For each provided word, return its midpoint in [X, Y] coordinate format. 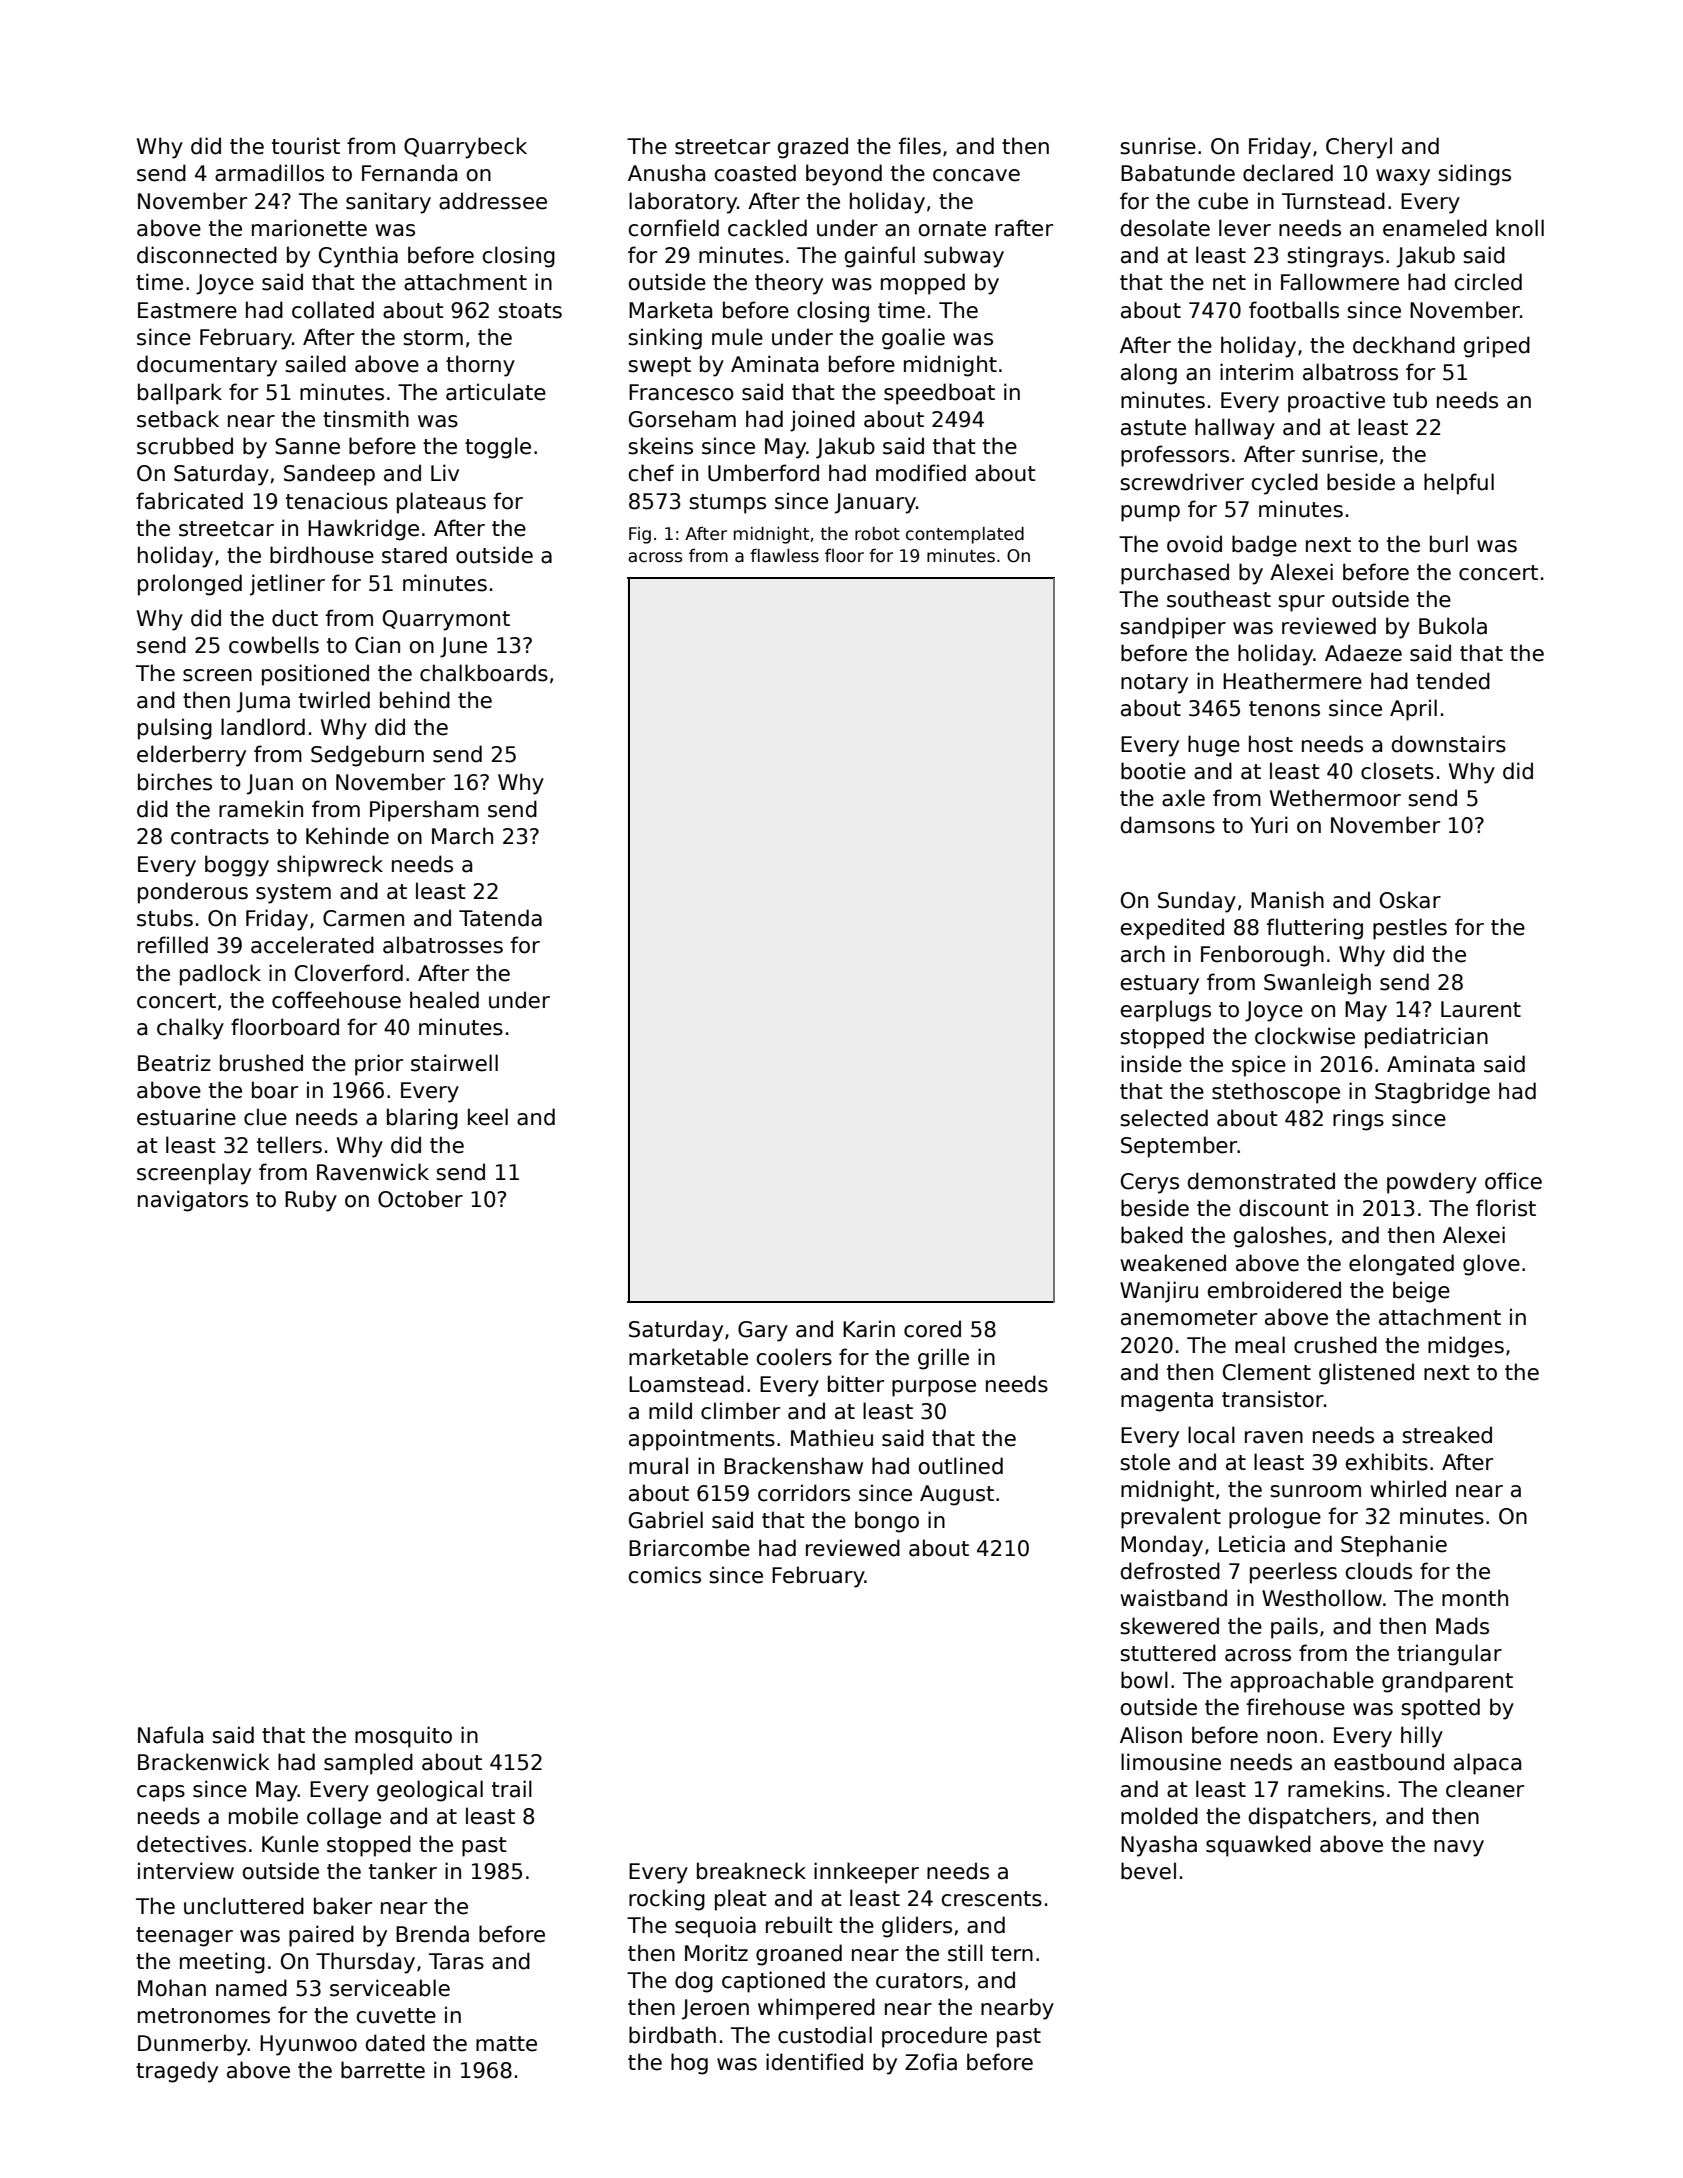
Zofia [931, 2062]
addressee [493, 201]
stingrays [1335, 257]
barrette [383, 2070]
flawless [784, 556]
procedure [934, 2037]
